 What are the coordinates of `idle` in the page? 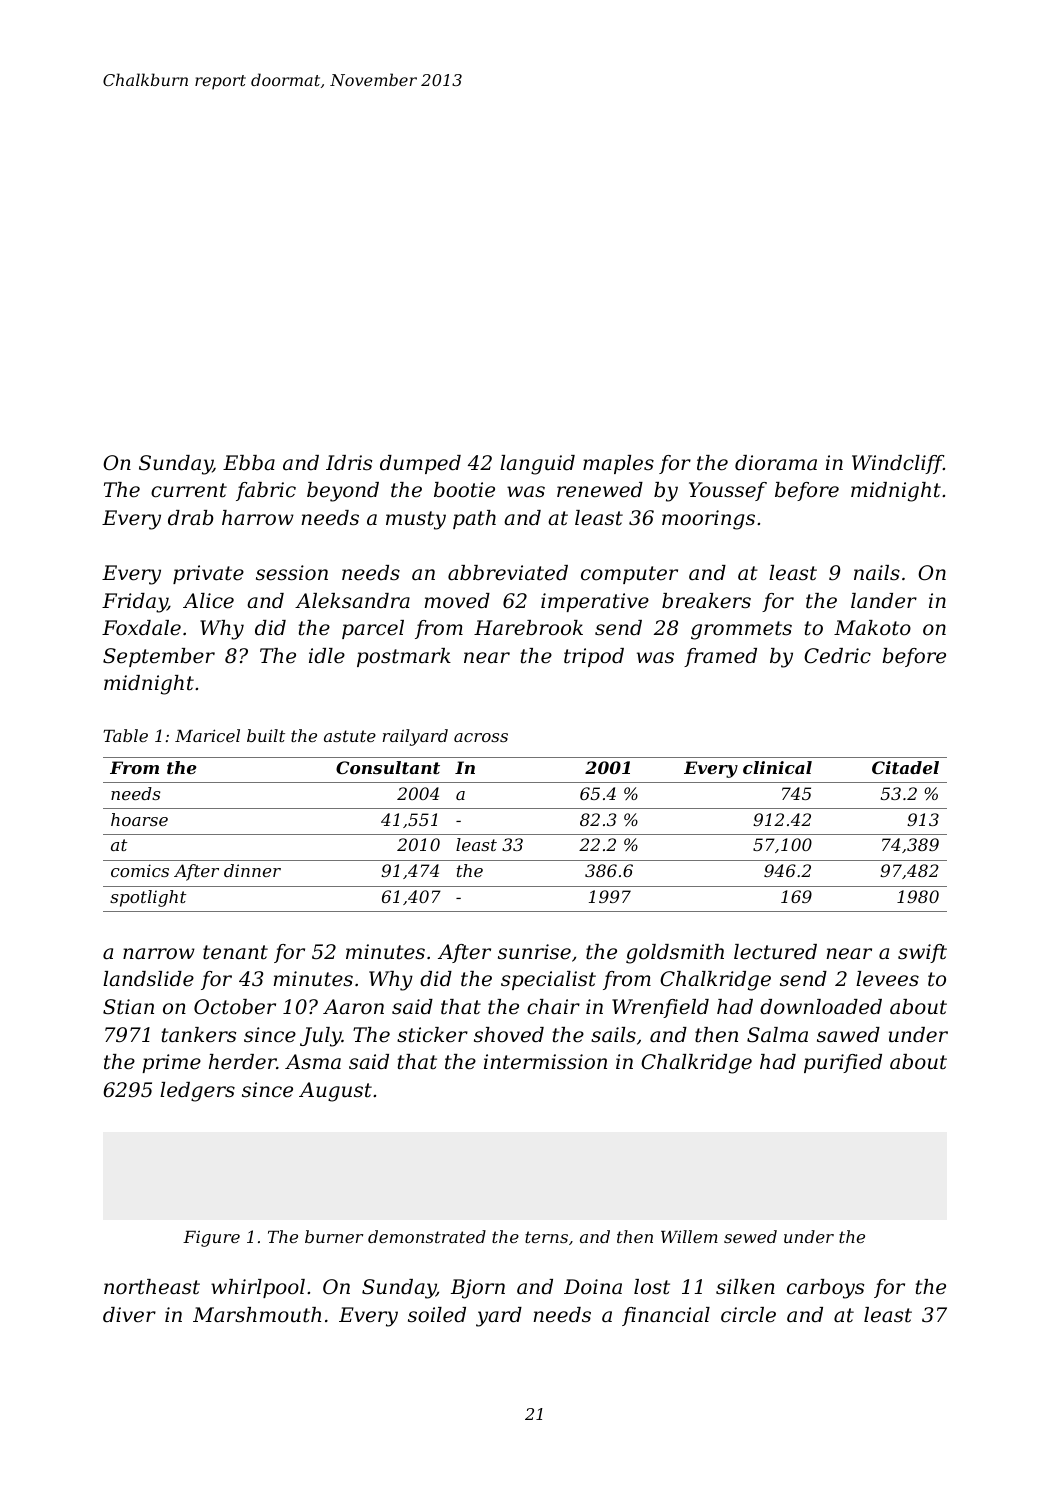 It's located at (327, 656).
